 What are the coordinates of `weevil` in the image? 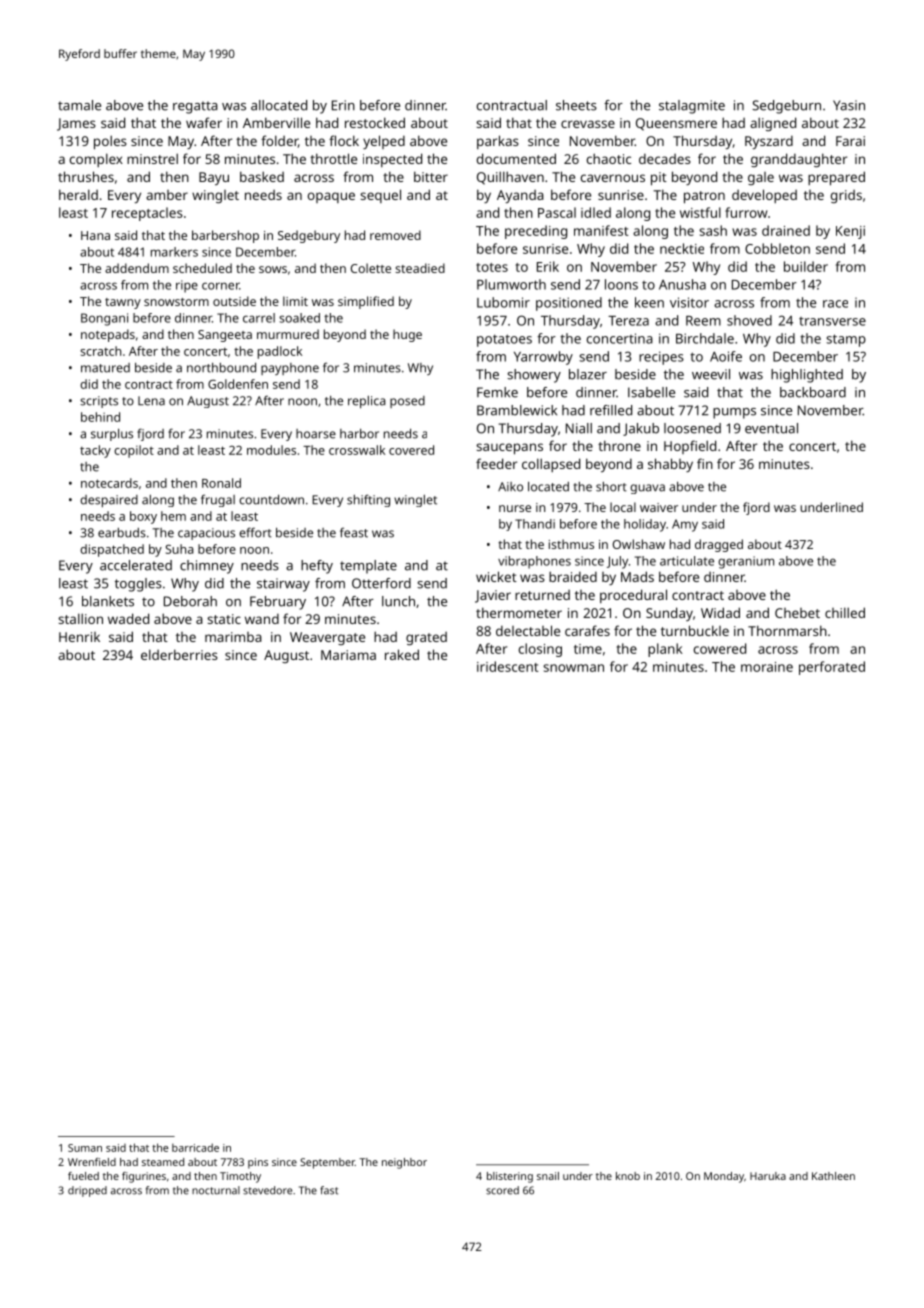 It's located at (711, 374).
